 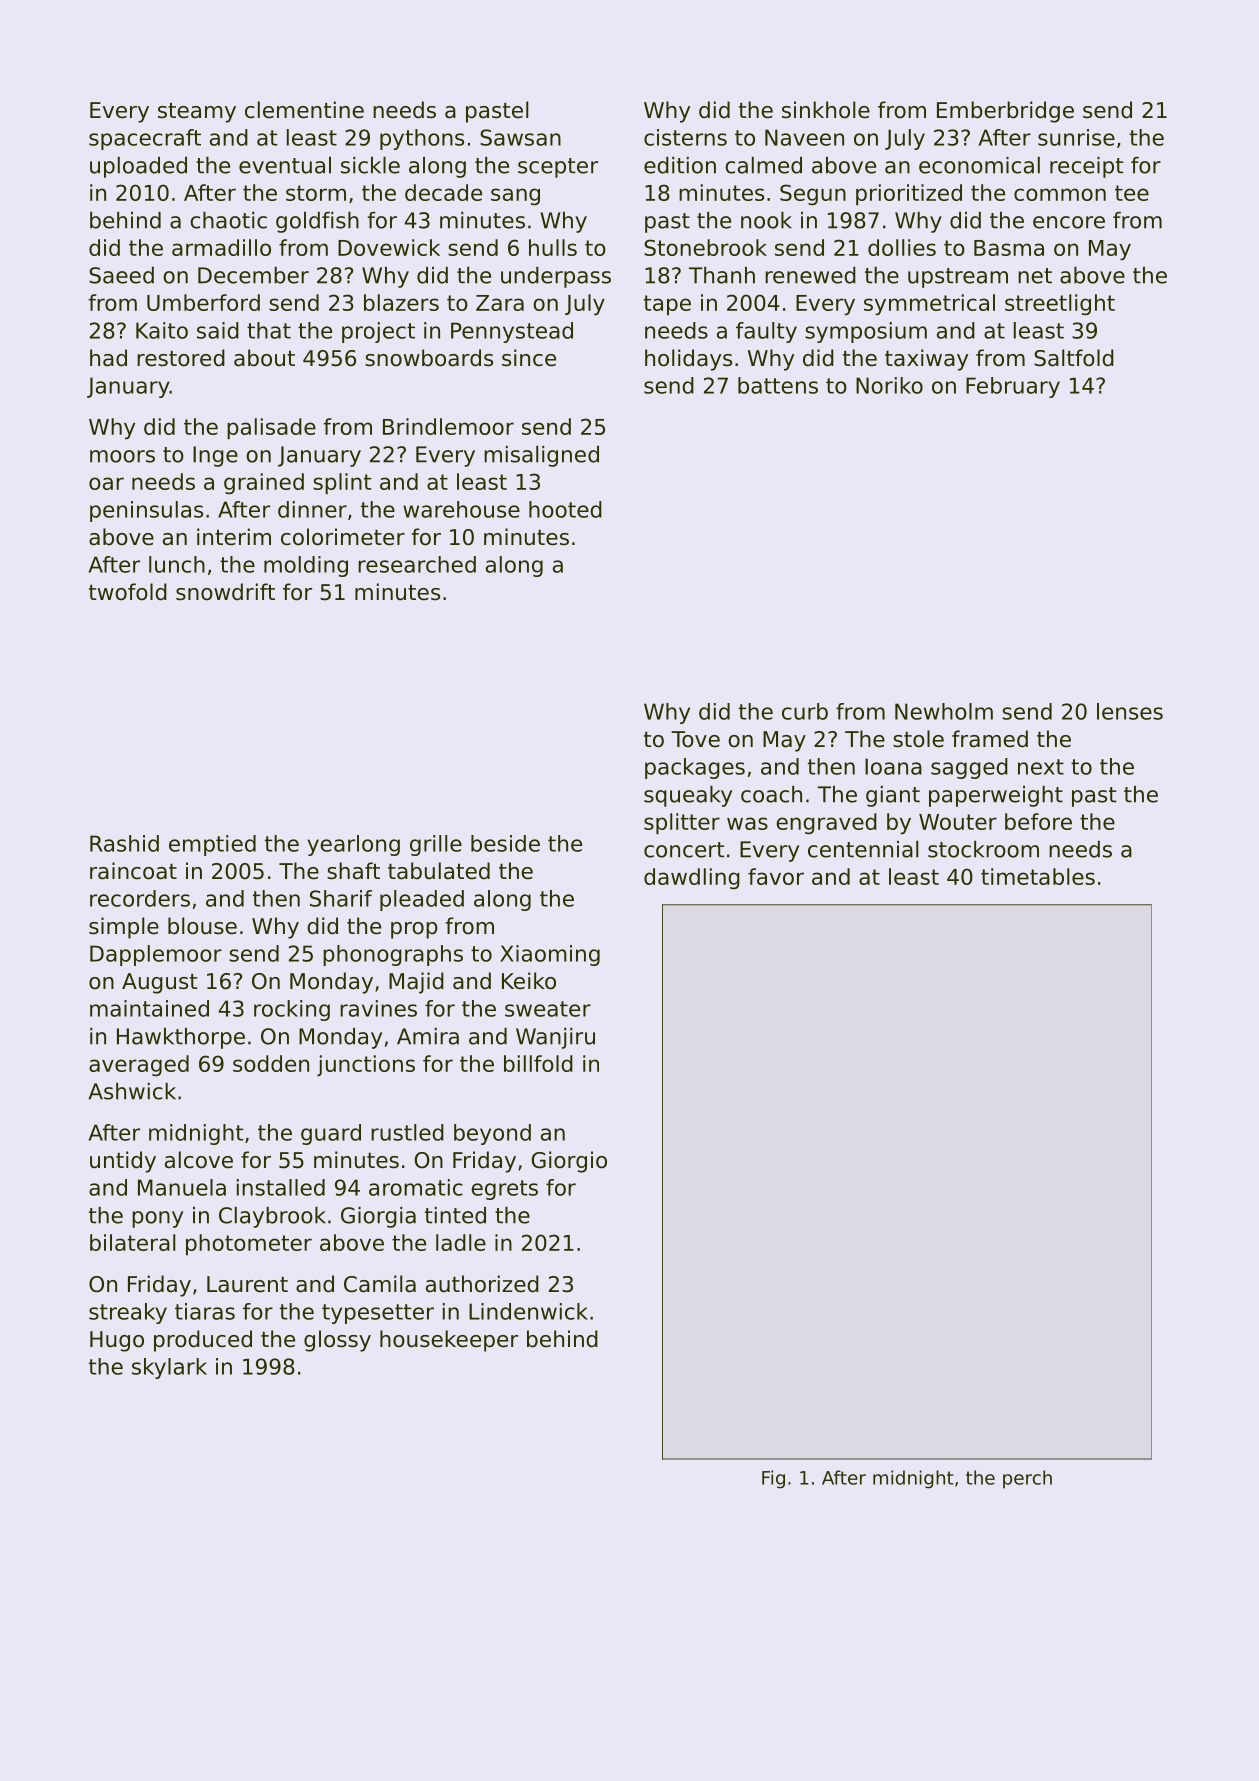 What do you see at coordinates (417, 564) in the image?
I see `researched` at bounding box center [417, 564].
